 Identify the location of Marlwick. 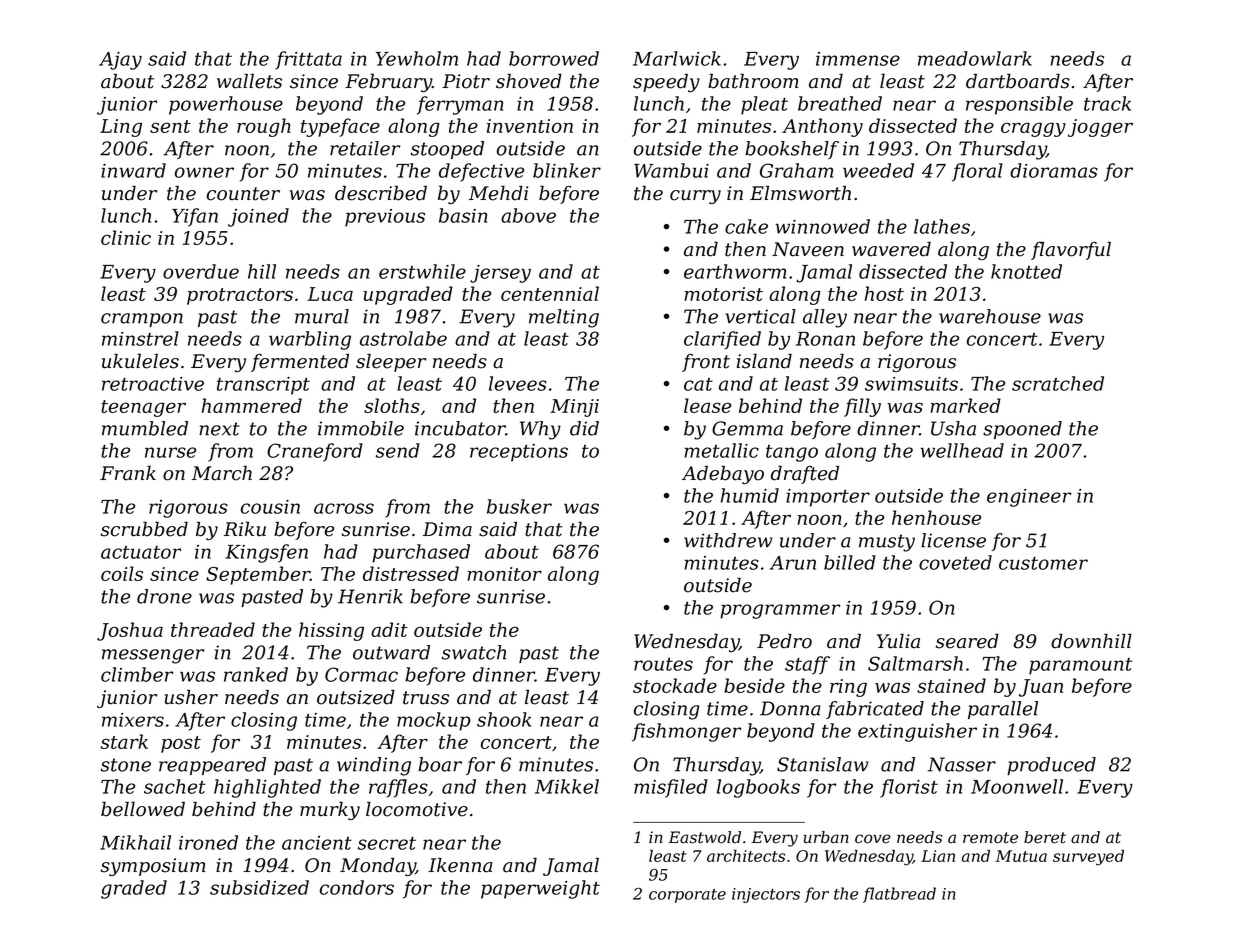
(677, 58).
